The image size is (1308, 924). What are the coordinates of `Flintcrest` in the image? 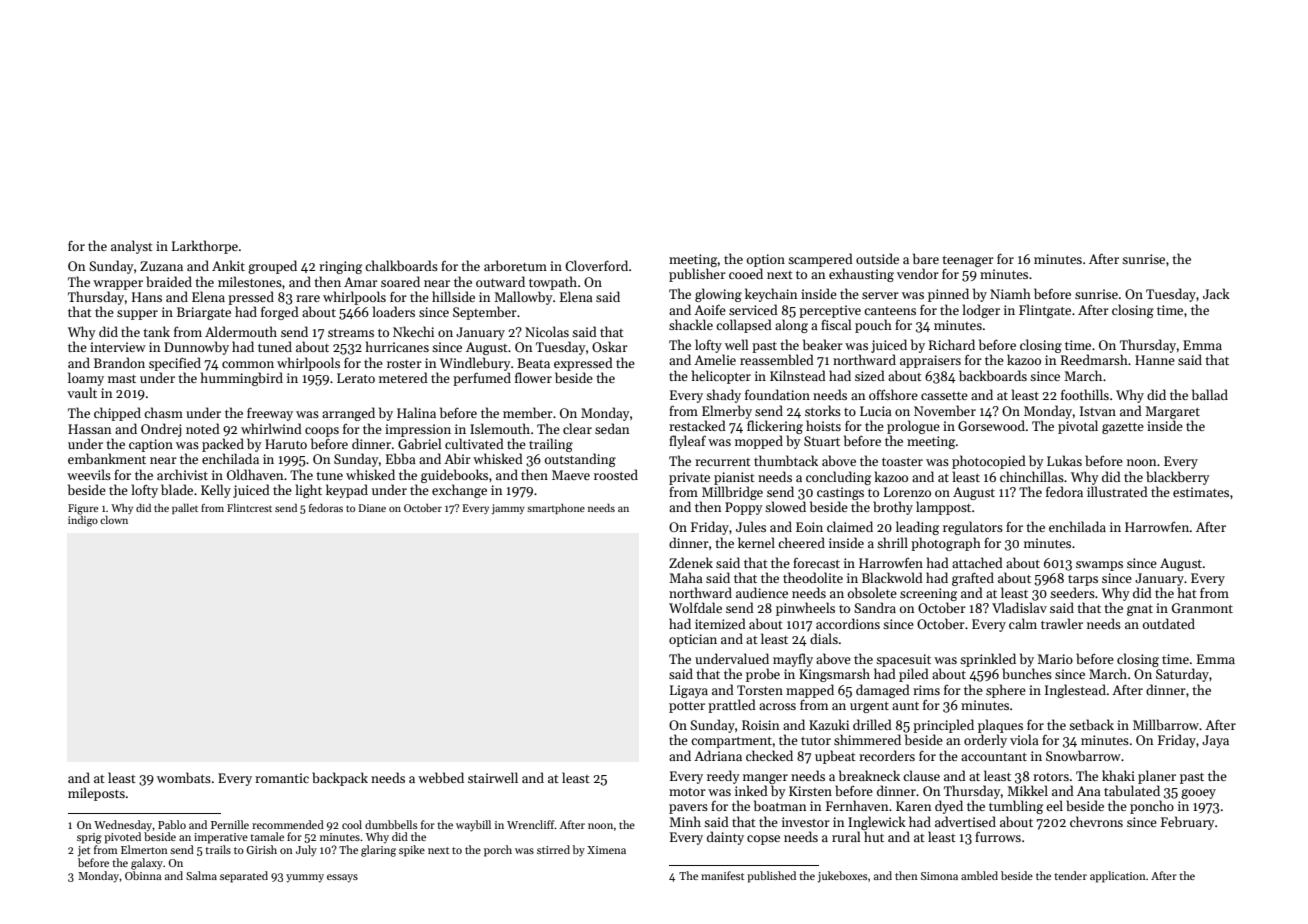 It's located at (249, 507).
